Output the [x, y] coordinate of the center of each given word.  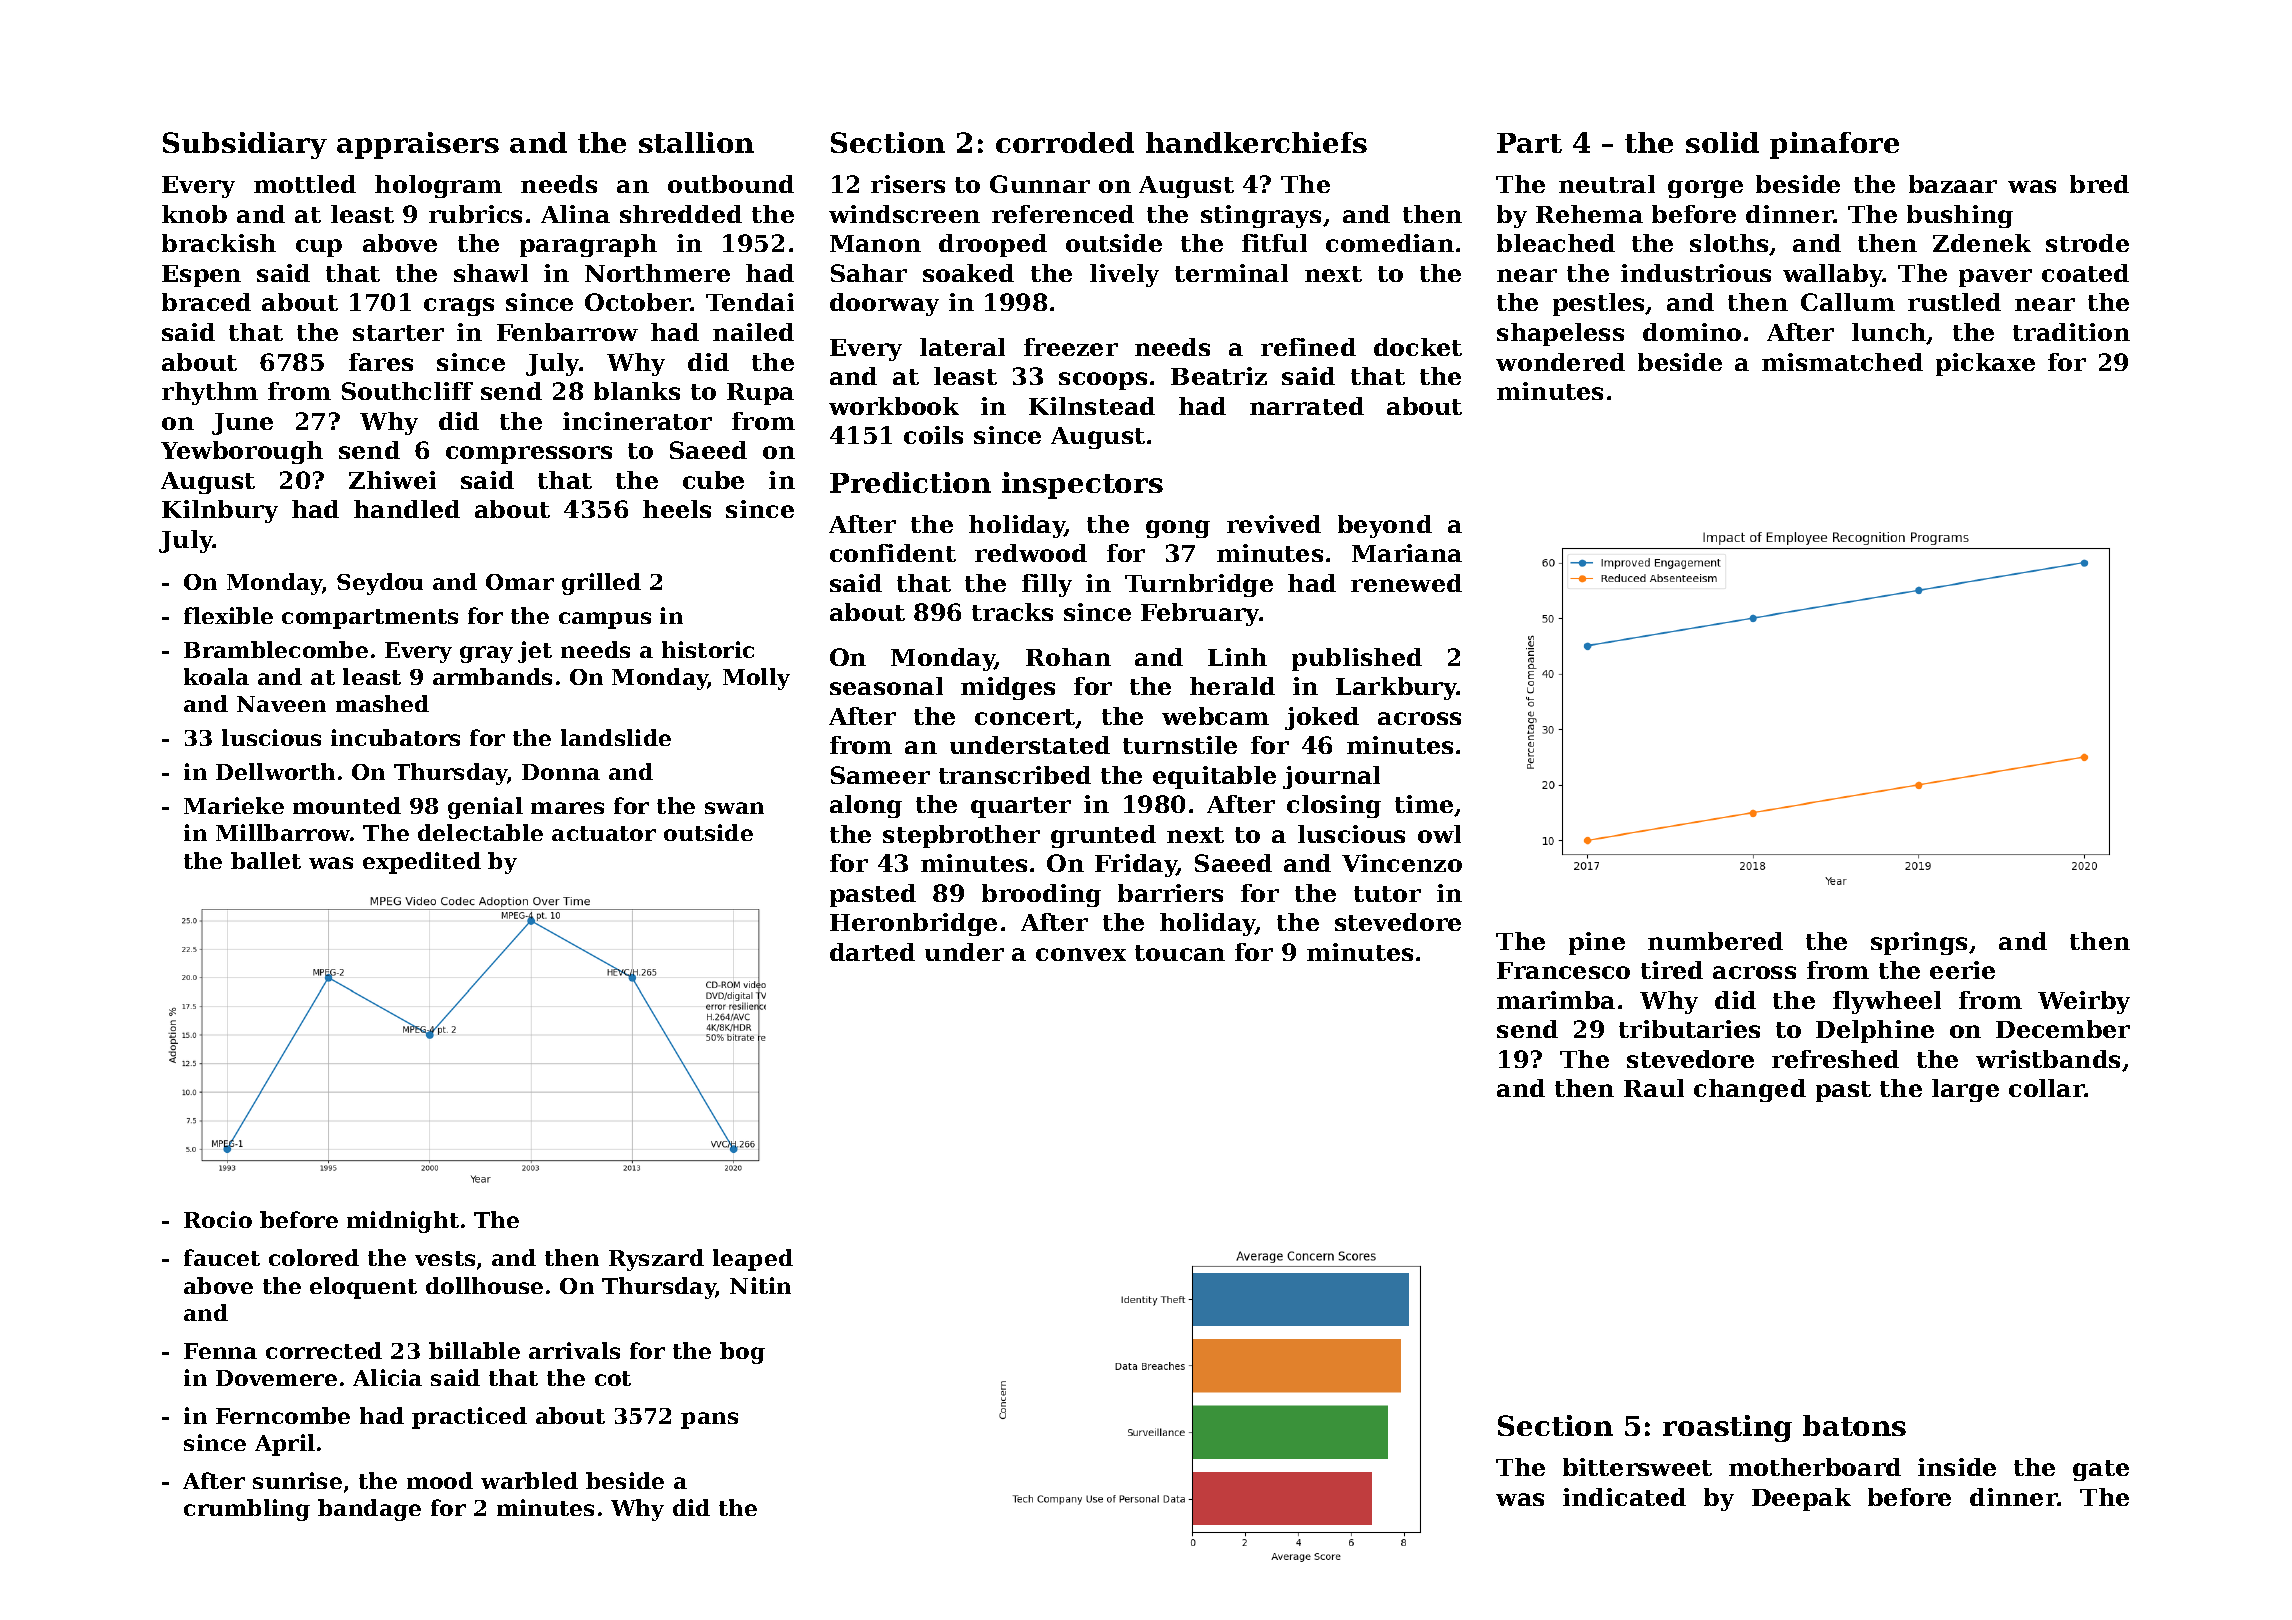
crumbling [247, 1510]
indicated [1624, 1497]
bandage [369, 1510]
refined [1308, 347]
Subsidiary [245, 145]
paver [1995, 278]
